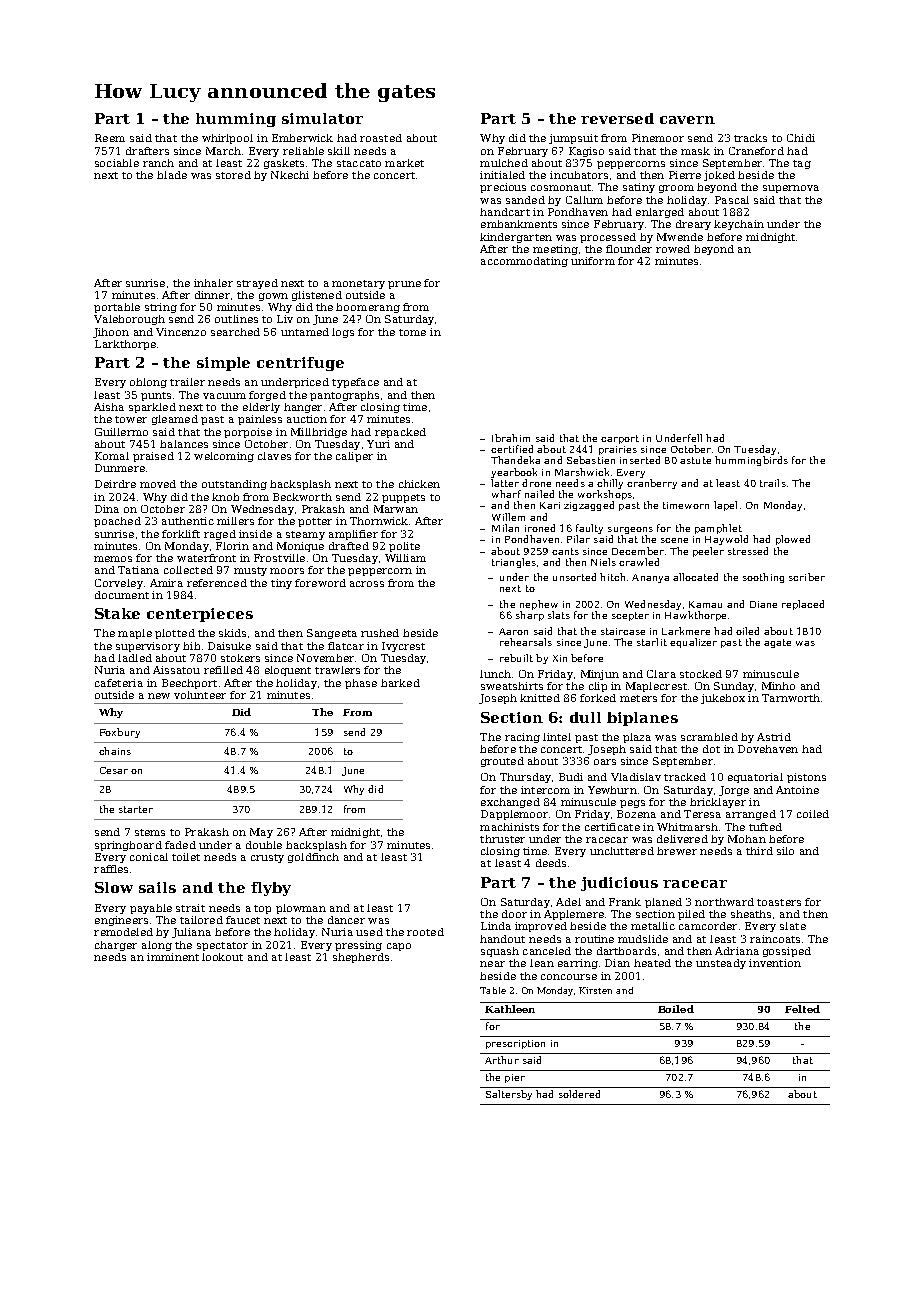 The image size is (924, 1308). Describe the element at coordinates (718, 529) in the image. I see `pamphlet` at that location.
